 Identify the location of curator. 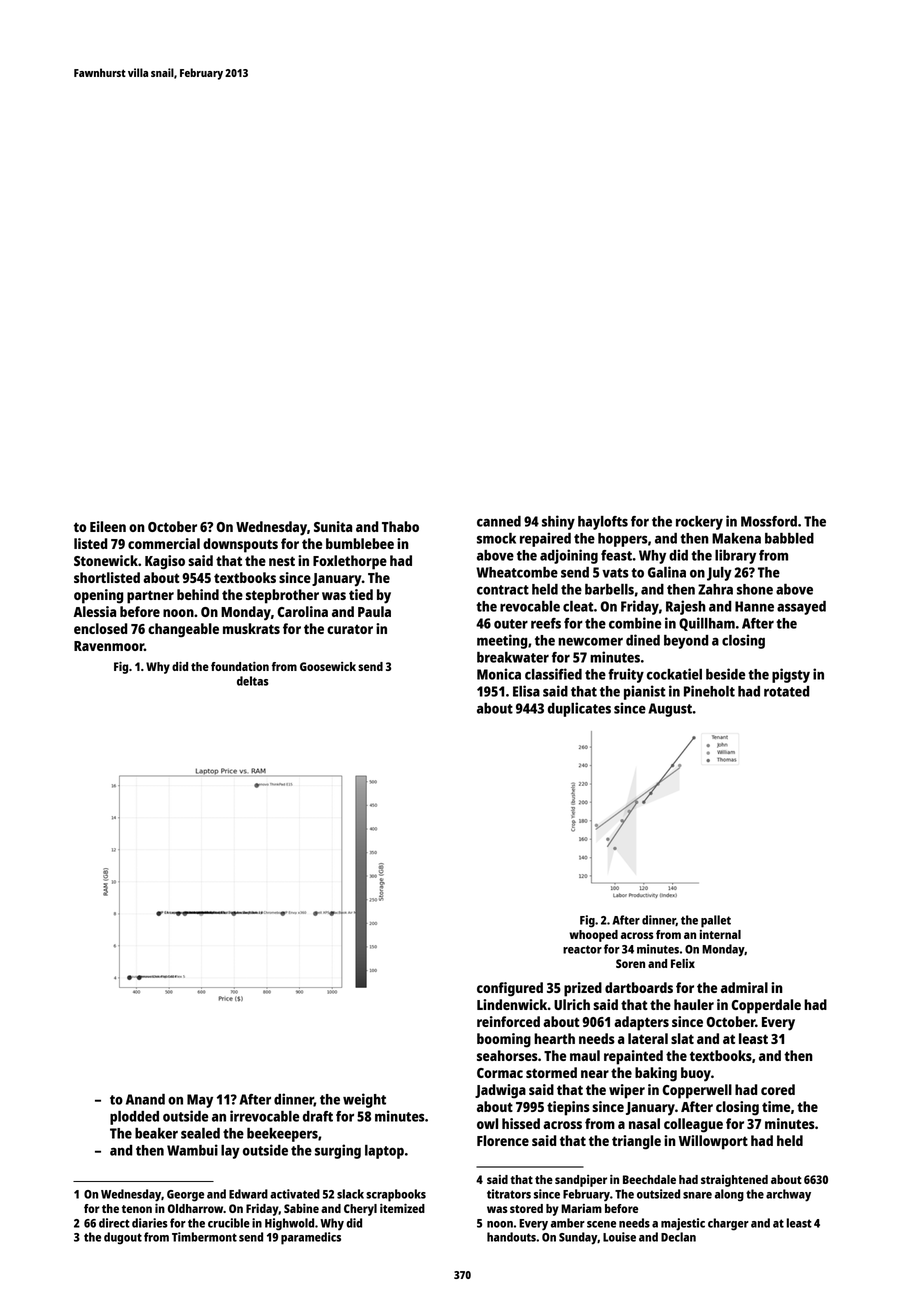
(350, 629).
